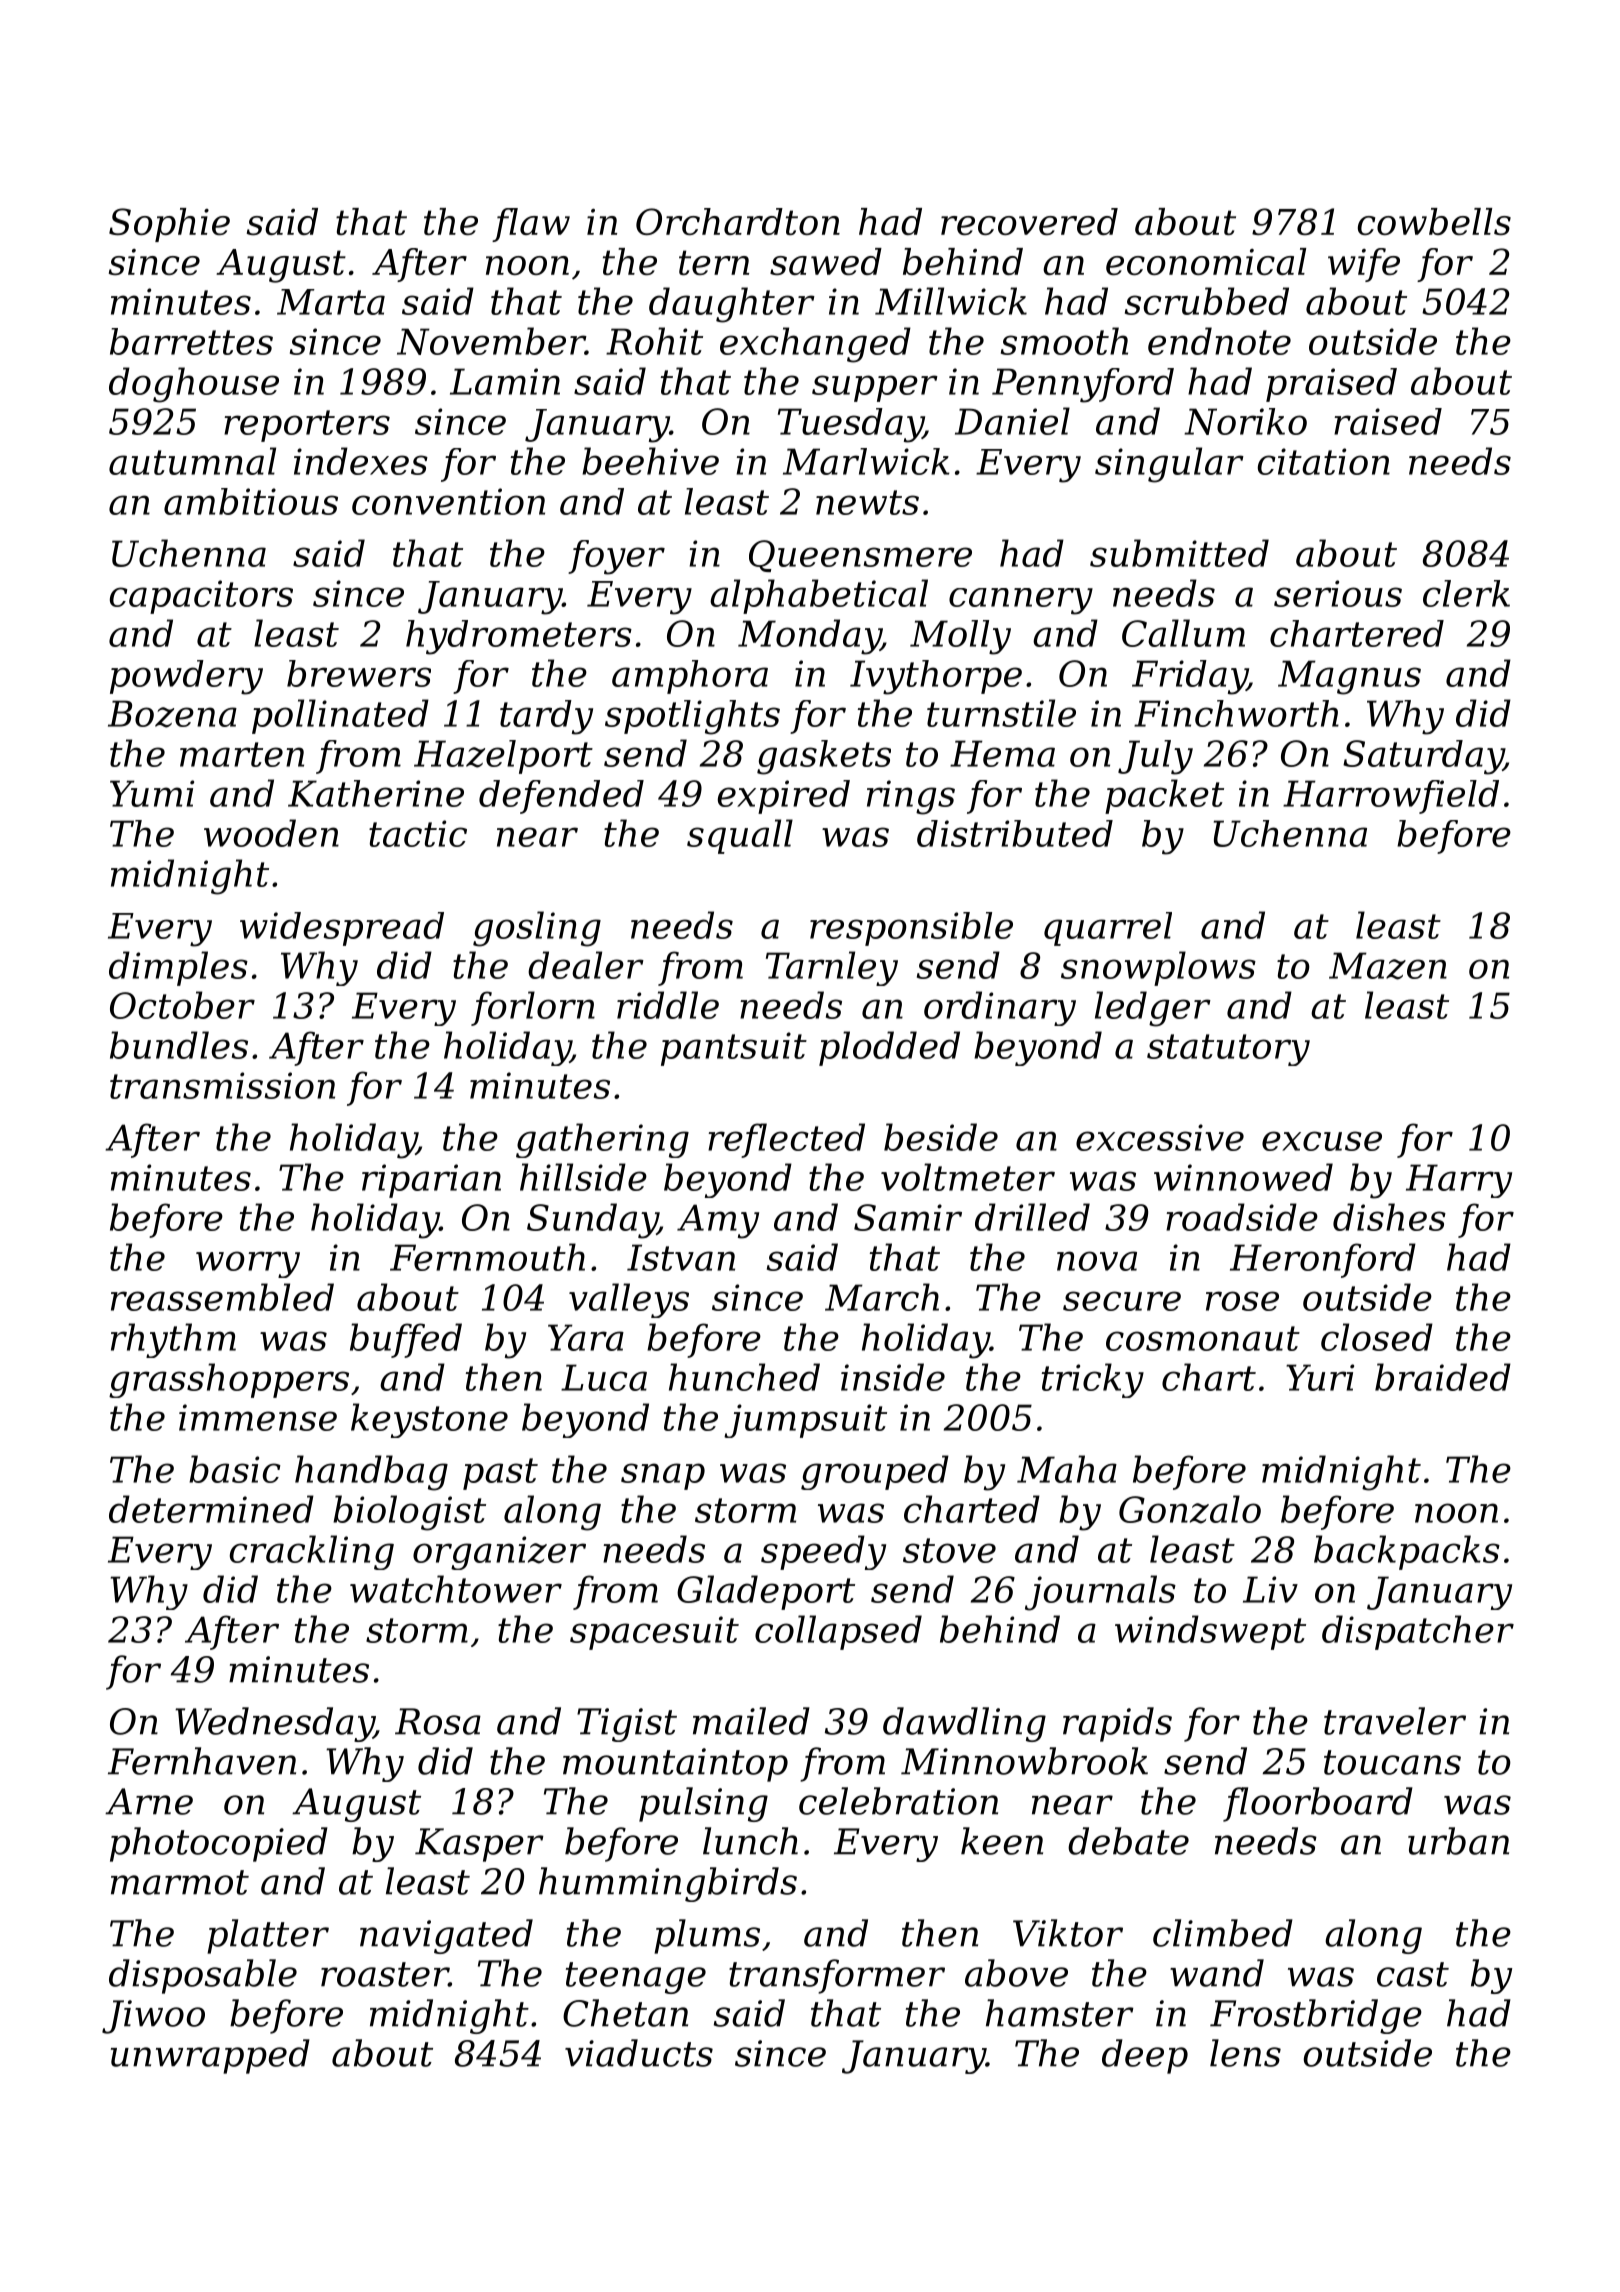 The image size is (1620, 2292). I want to click on Sophie, so click(169, 225).
